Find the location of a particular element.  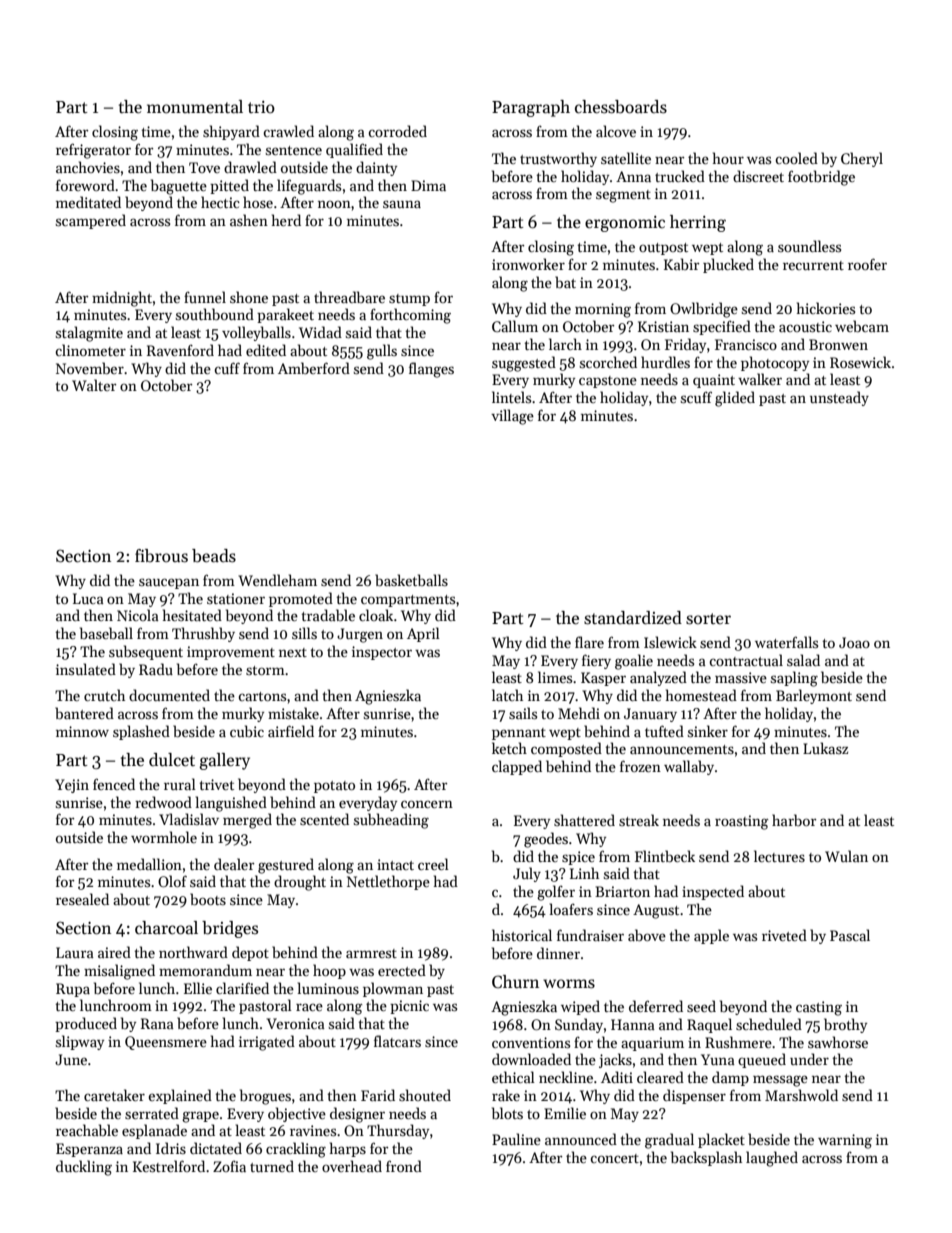

languished is located at coordinates (231, 804).
